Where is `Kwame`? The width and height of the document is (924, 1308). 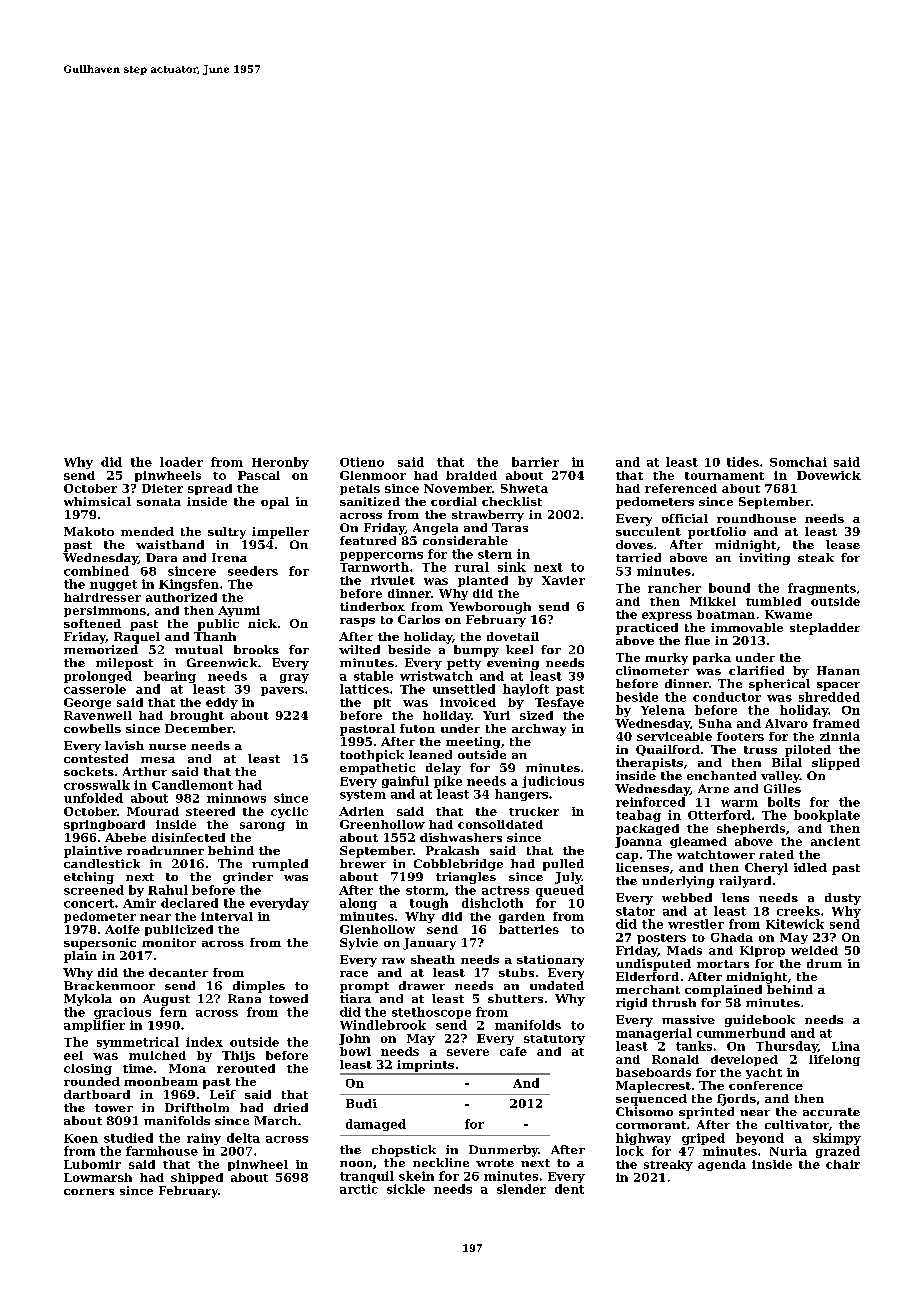 Kwame is located at coordinates (788, 614).
